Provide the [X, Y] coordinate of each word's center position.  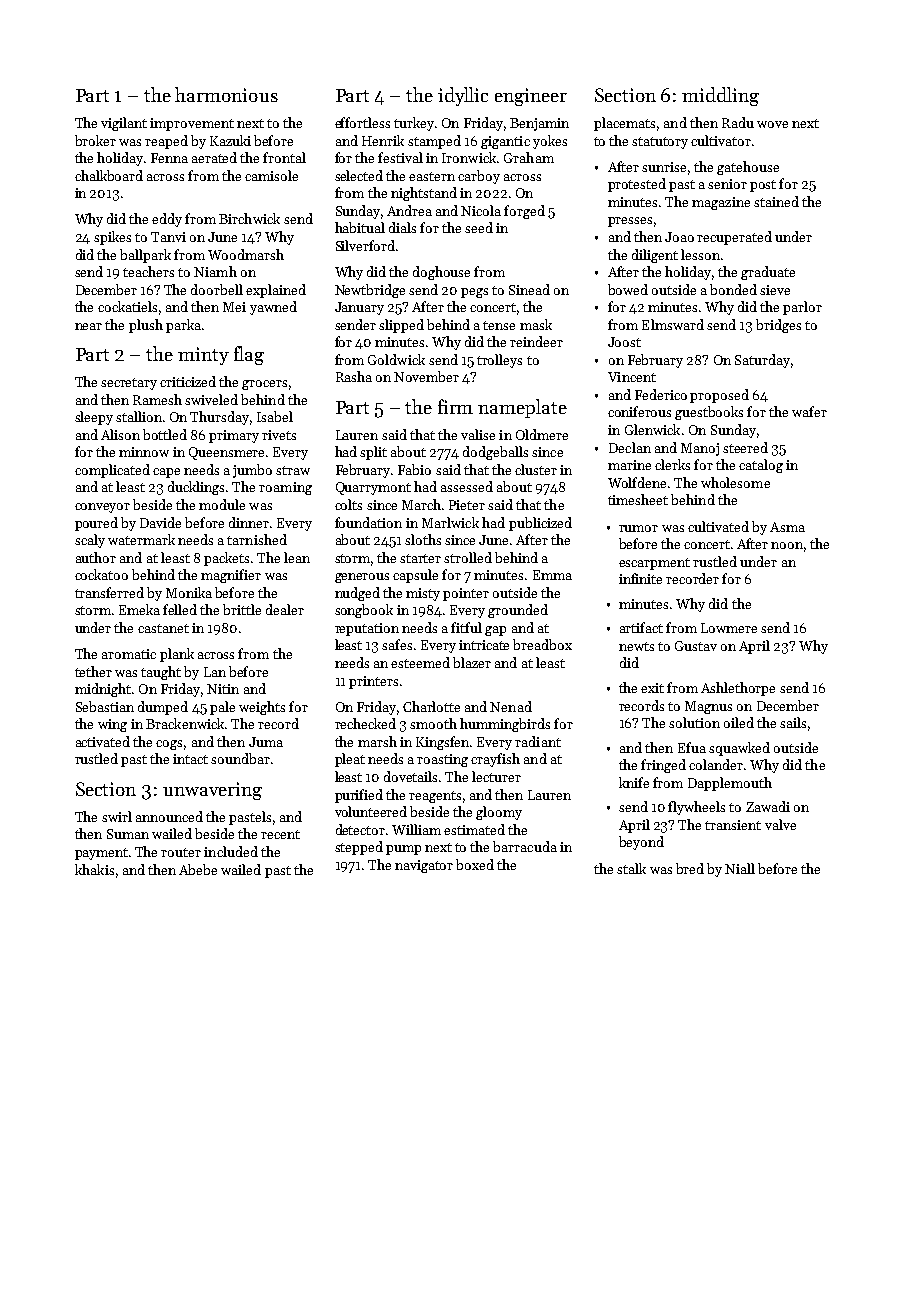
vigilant [124, 124]
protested [637, 185]
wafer [809, 411]
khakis [94, 869]
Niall [740, 868]
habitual [360, 227]
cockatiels [127, 306]
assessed [467, 486]
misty [423, 594]
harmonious [226, 94]
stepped [359, 848]
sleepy [94, 418]
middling [720, 96]
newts [636, 646]
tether [93, 671]
